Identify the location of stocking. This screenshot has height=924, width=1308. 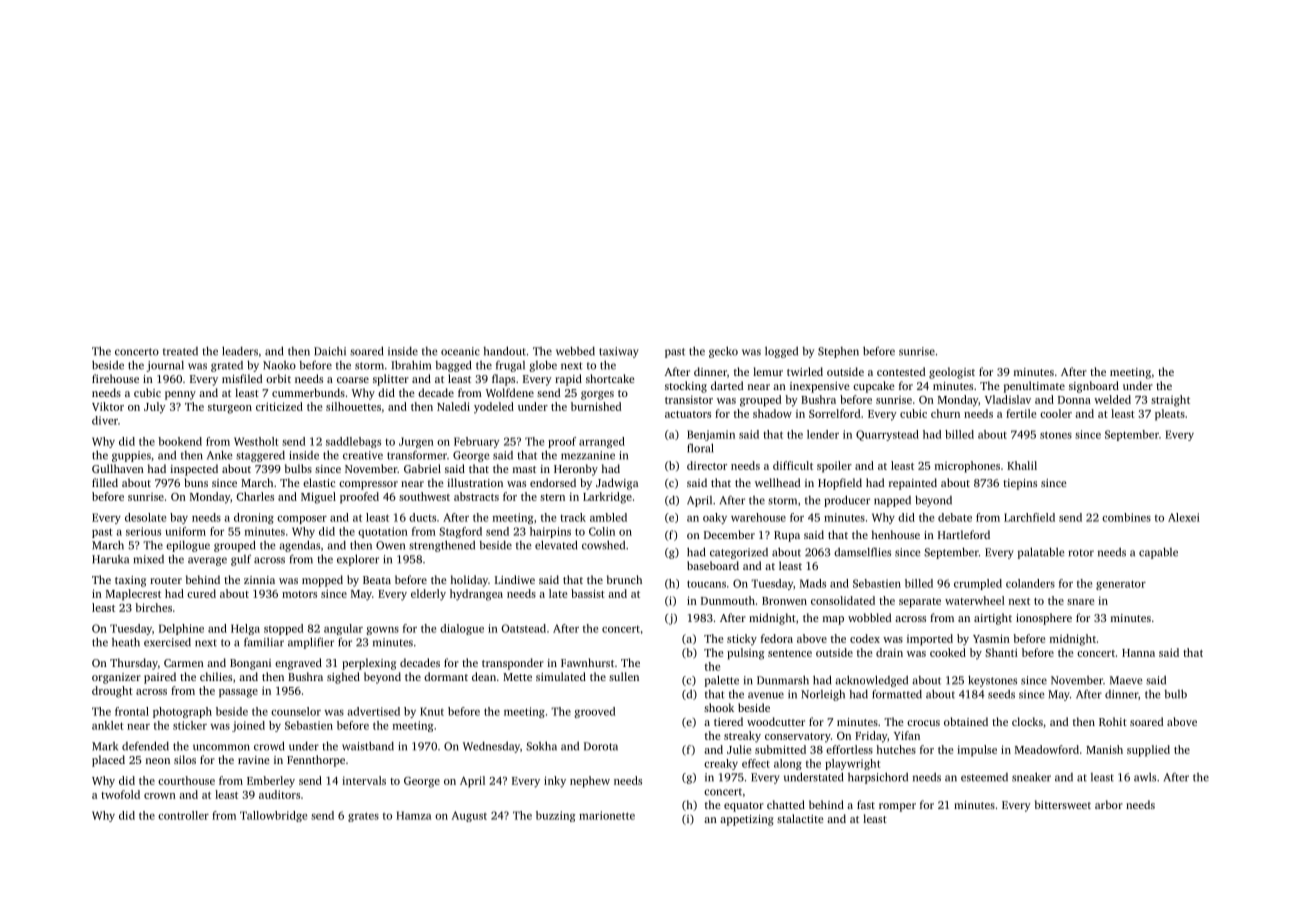
(686, 387).
